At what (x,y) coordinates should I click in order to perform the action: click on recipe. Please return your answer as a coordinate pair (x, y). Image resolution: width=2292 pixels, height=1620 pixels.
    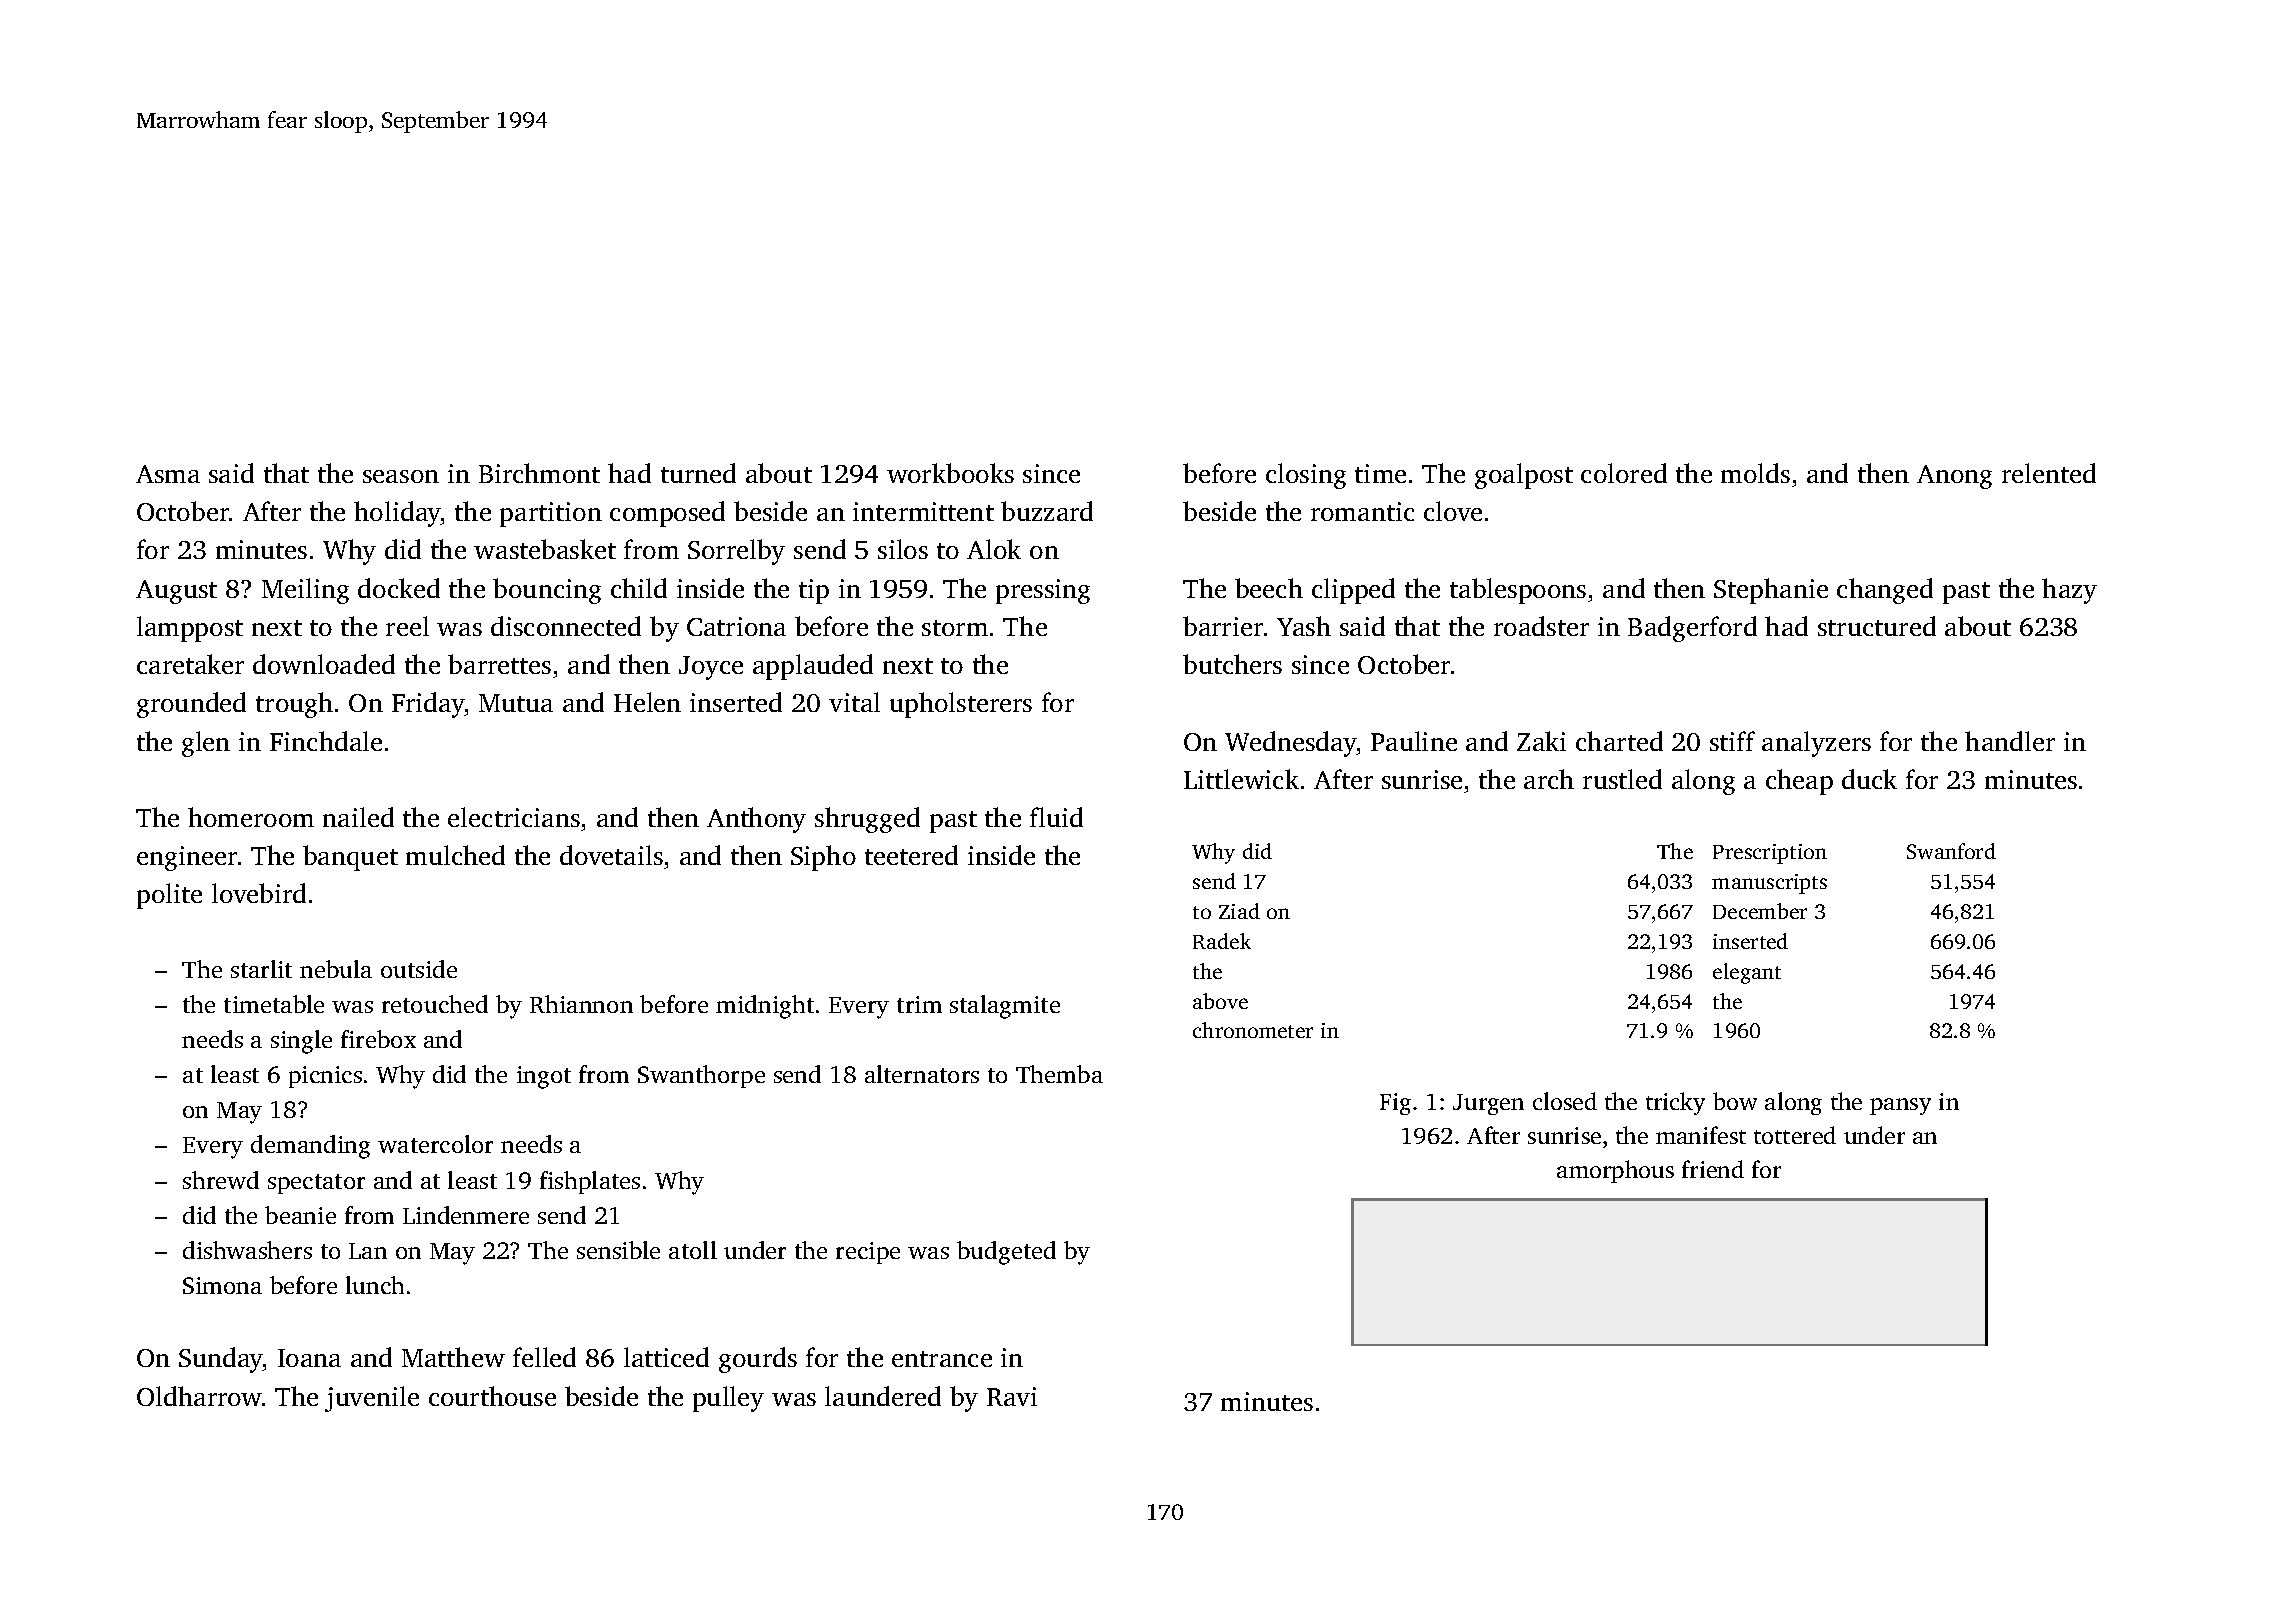
    Looking at the image, I should click on (868, 1253).
